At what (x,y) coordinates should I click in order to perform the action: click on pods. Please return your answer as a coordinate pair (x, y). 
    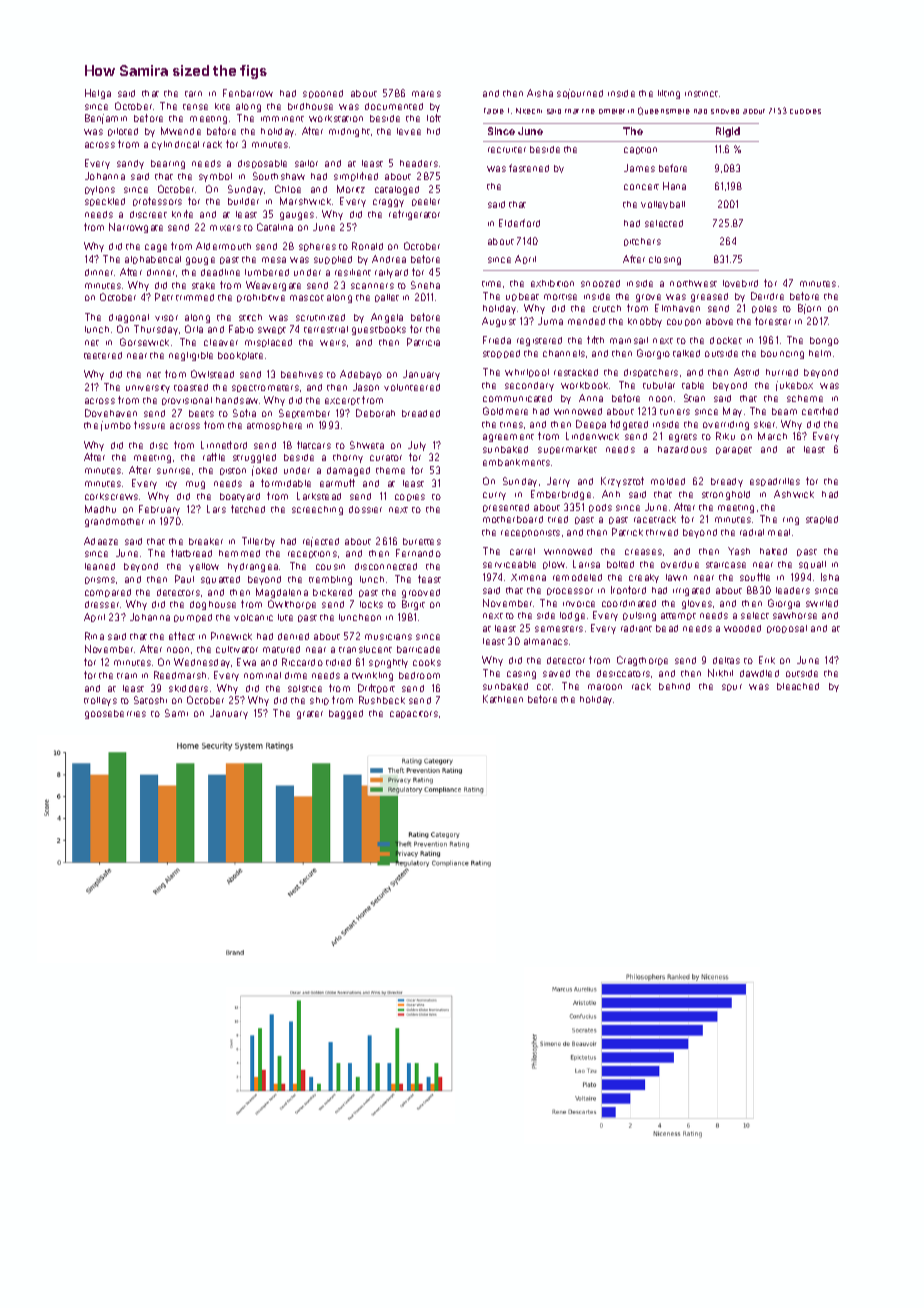
    Looking at the image, I should click on (600, 508).
